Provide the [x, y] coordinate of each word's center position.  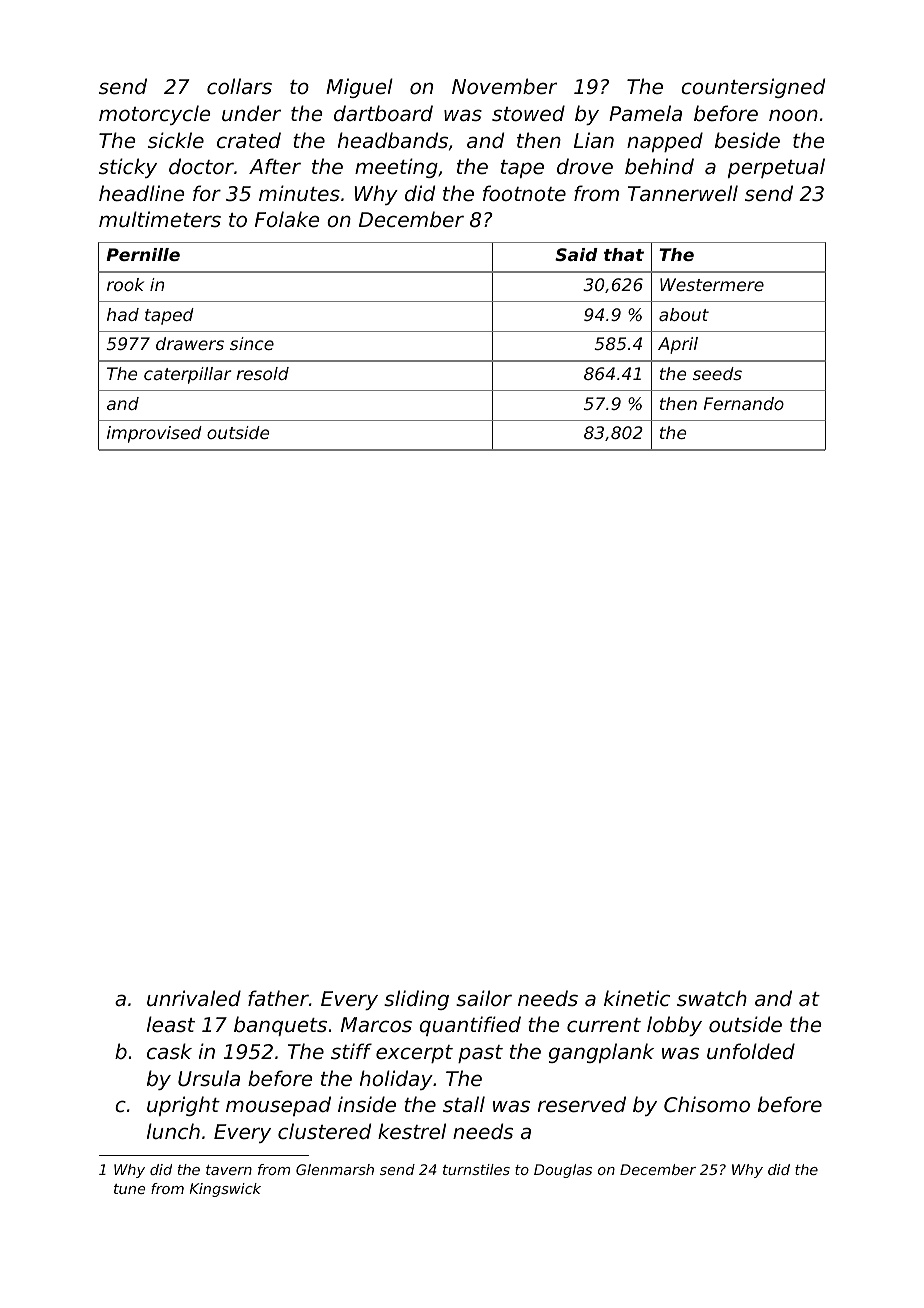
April [678, 345]
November [504, 86]
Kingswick [225, 1190]
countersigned [753, 88]
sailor [484, 998]
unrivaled [194, 998]
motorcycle [155, 115]
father [278, 998]
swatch [712, 998]
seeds [717, 373]
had [123, 314]
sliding [416, 1000]
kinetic [637, 998]
